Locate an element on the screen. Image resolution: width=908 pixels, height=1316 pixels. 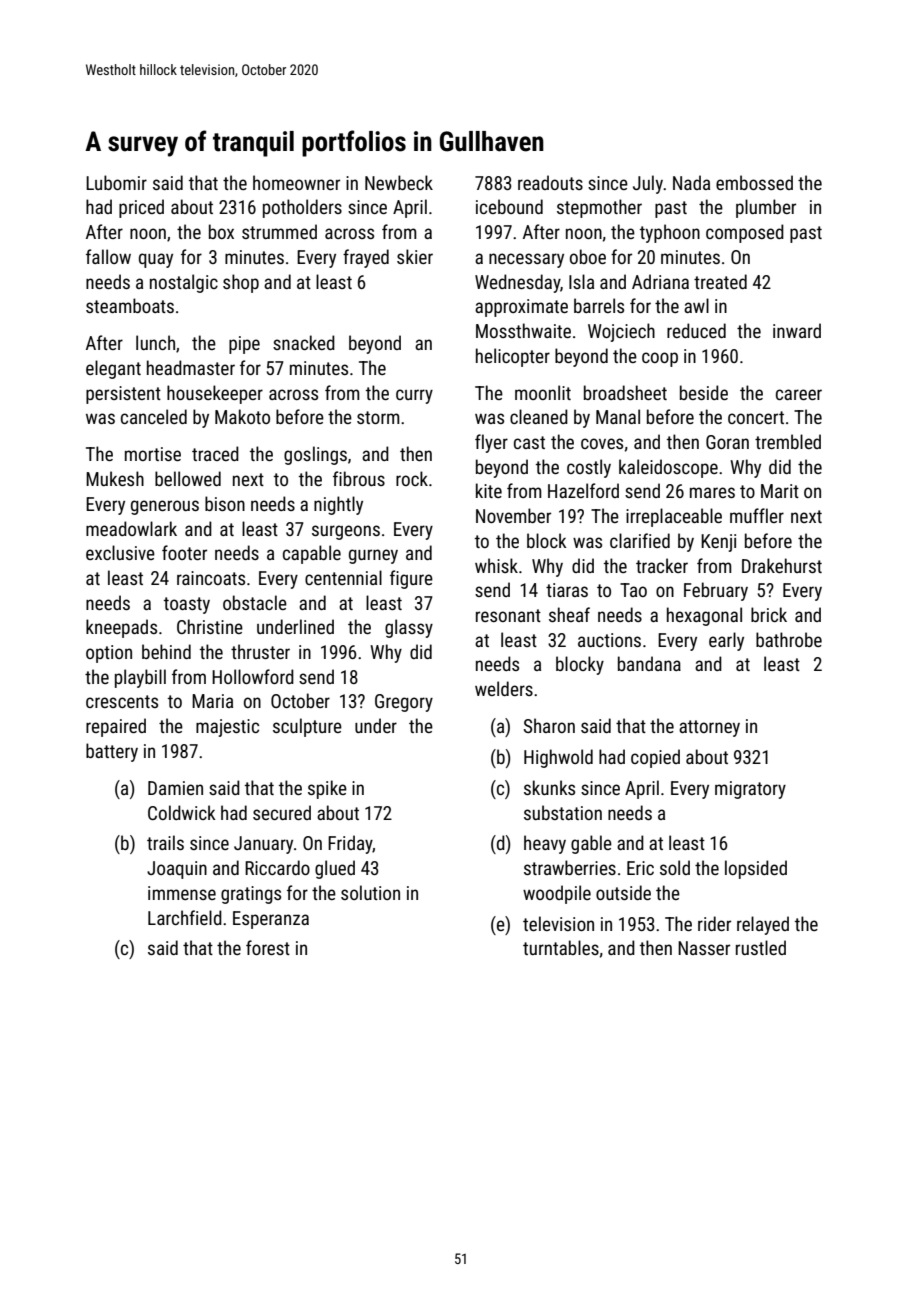
embossed is located at coordinates (754, 182).
